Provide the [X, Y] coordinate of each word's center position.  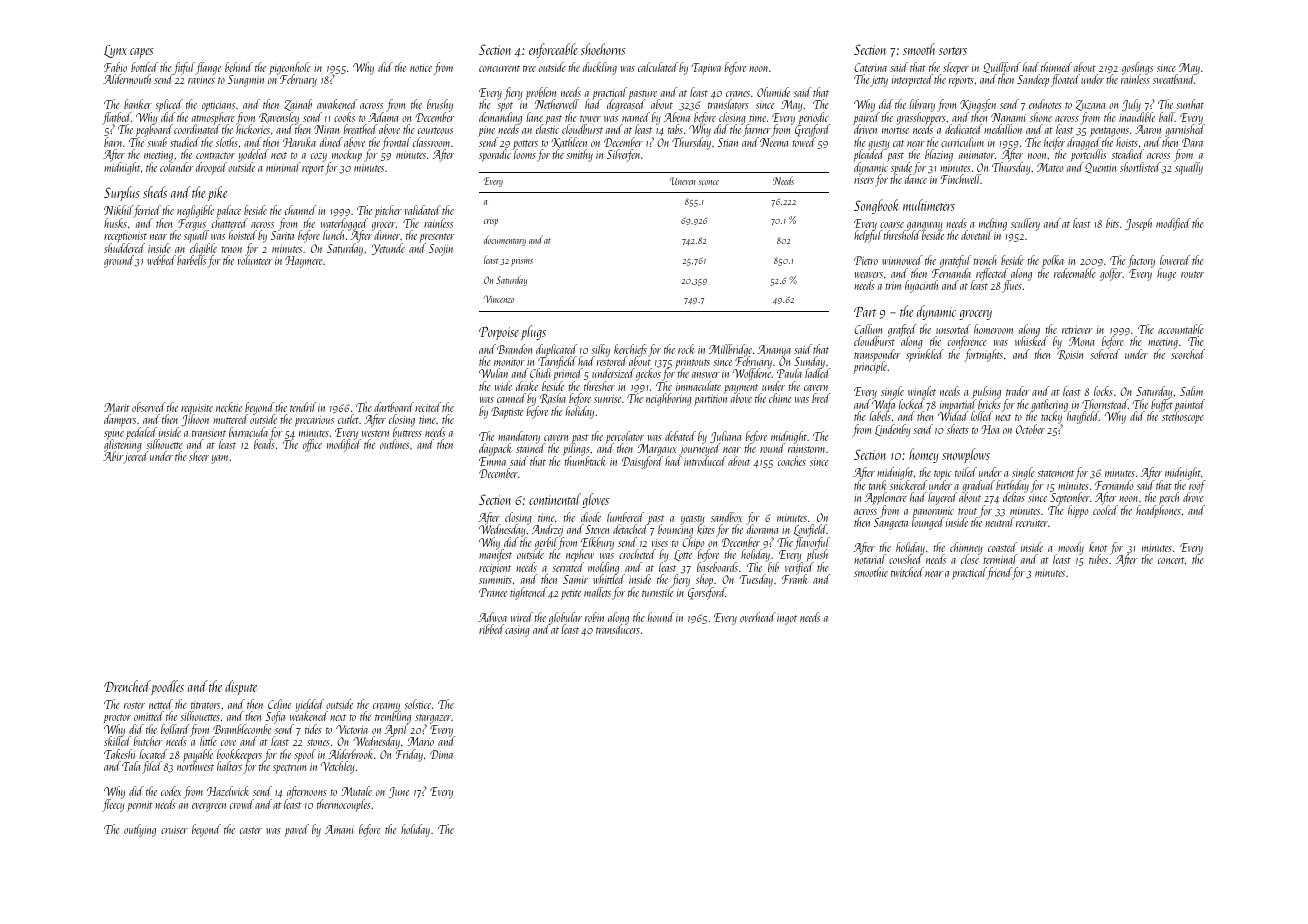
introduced [705, 461]
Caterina [870, 67]
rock [686, 349]
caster [251, 830]
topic [943, 475]
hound [661, 617]
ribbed [491, 629]
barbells [191, 260]
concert [1171, 560]
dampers [120, 420]
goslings [1137, 68]
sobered [1105, 354]
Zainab [298, 105]
